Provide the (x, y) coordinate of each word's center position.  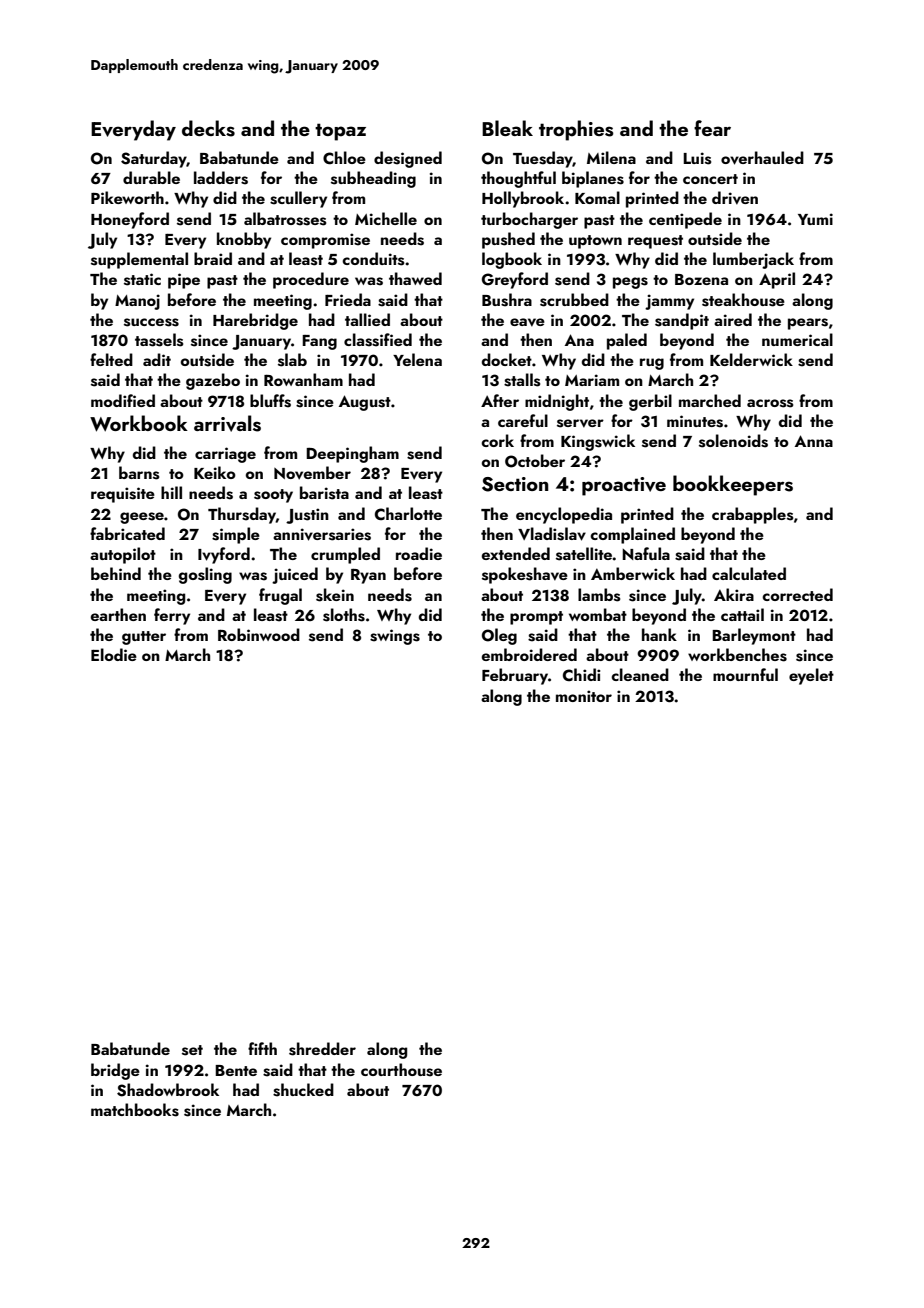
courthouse (401, 1070)
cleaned (640, 674)
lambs (599, 595)
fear (712, 128)
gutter (144, 638)
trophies (576, 130)
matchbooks (135, 1110)
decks (208, 128)
